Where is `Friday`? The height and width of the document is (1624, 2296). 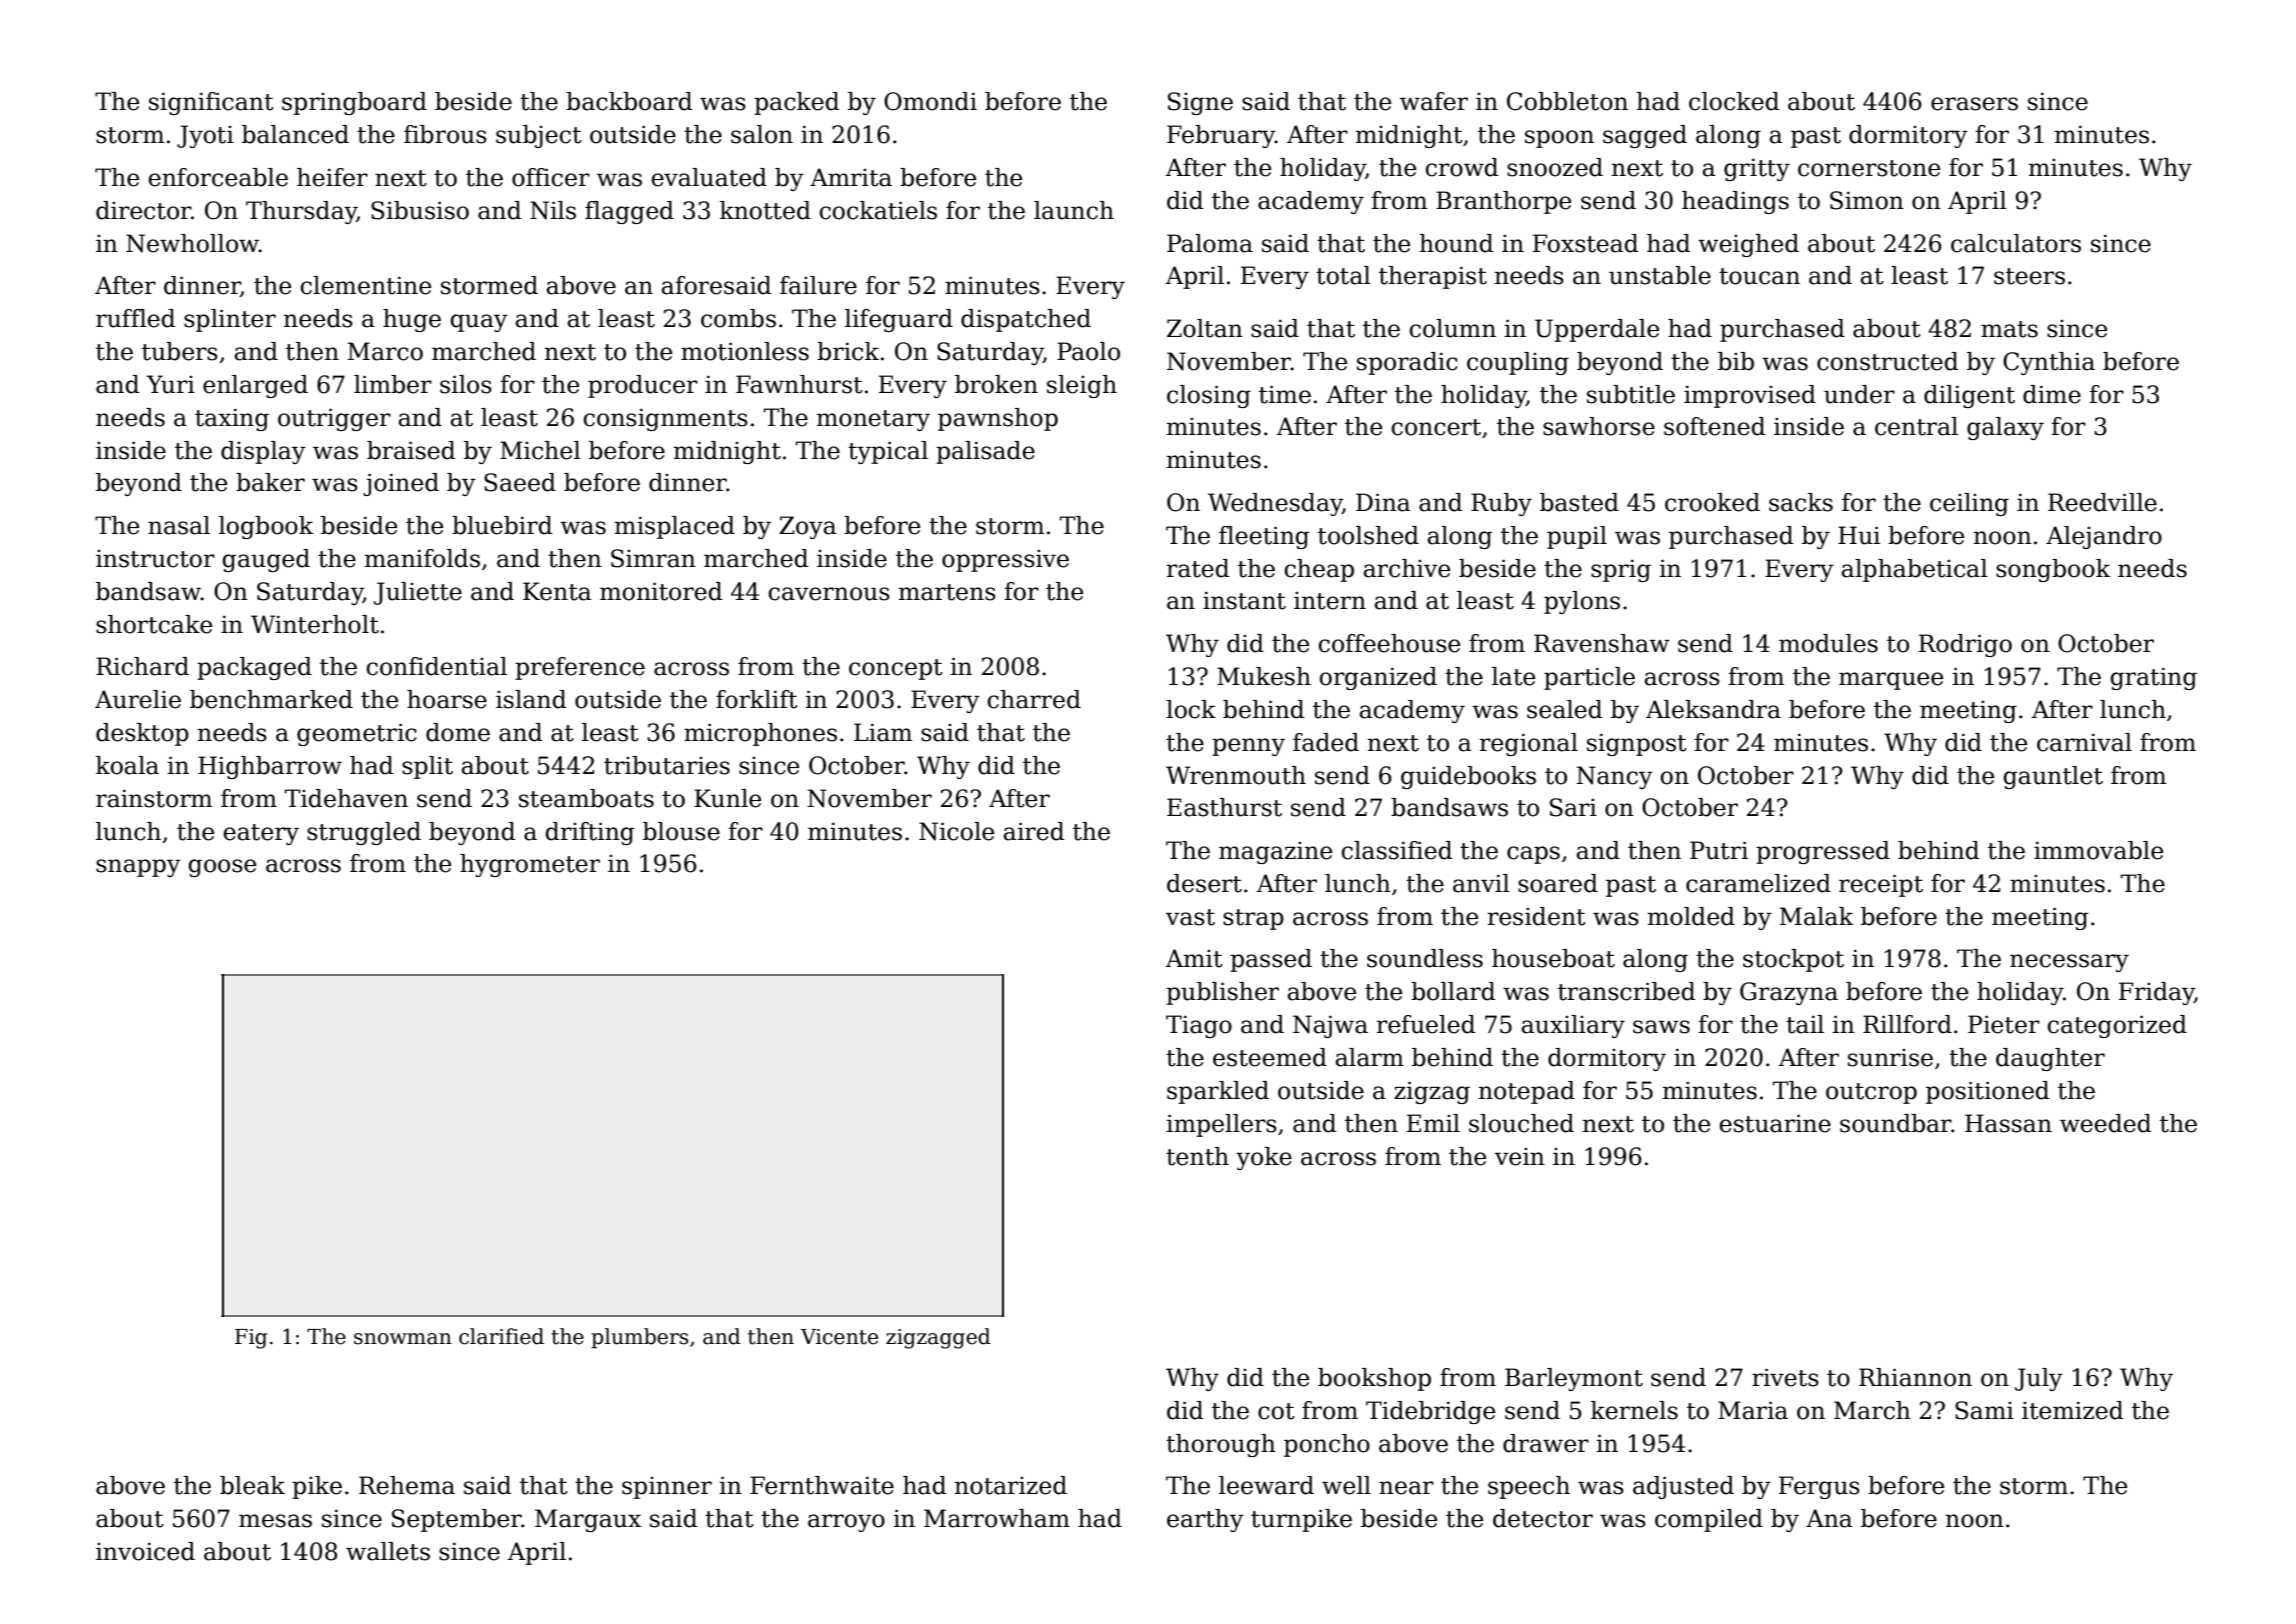
Friday is located at coordinates (2156, 993).
